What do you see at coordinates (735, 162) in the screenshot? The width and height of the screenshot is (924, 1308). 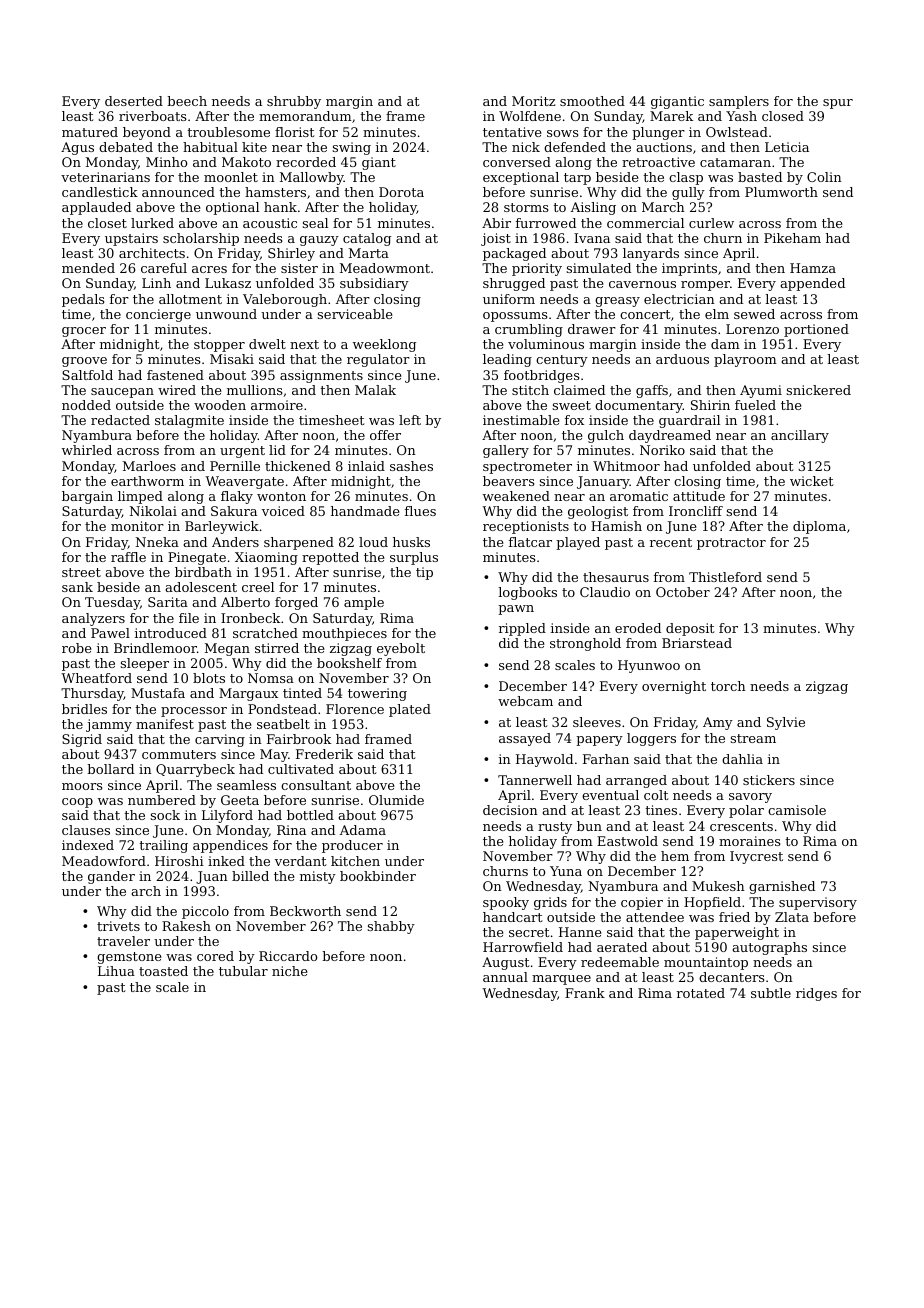 I see `catamaran` at bounding box center [735, 162].
